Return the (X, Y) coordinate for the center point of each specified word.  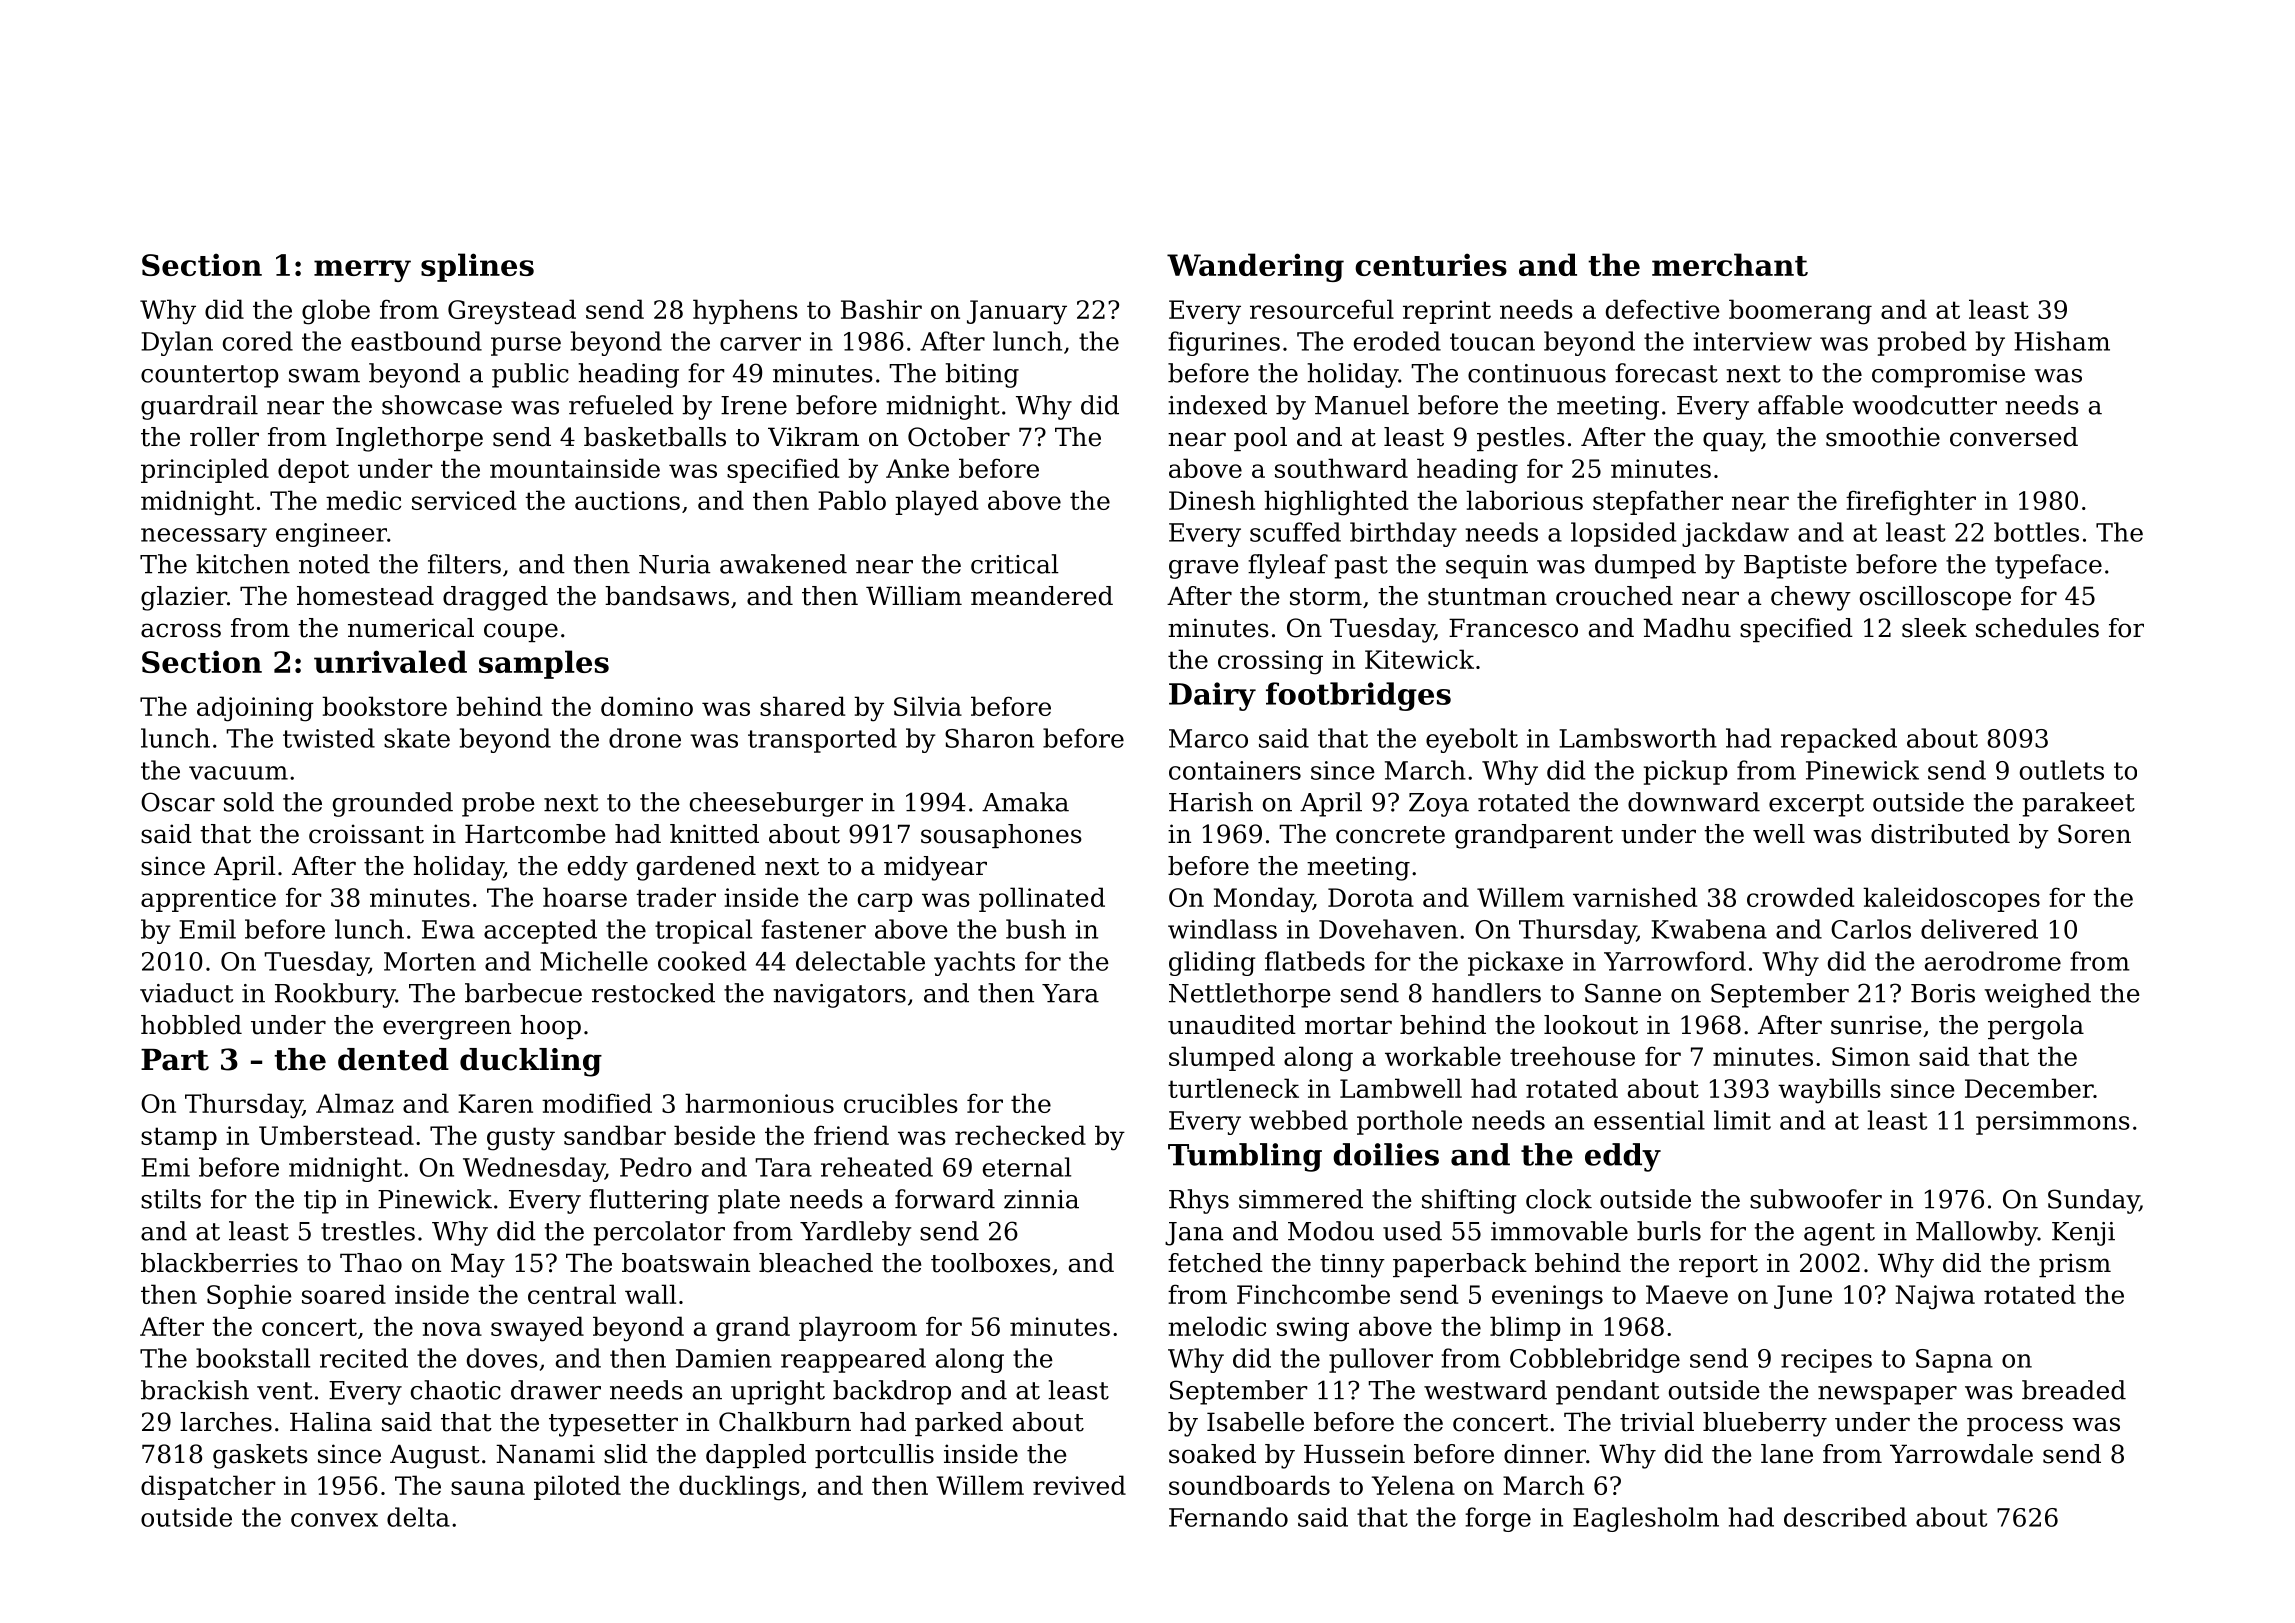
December (2029, 1088)
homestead (365, 596)
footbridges (1358, 696)
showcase (442, 405)
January (1017, 312)
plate (749, 1201)
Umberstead (336, 1135)
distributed (1940, 834)
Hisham (2062, 341)
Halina (331, 1422)
